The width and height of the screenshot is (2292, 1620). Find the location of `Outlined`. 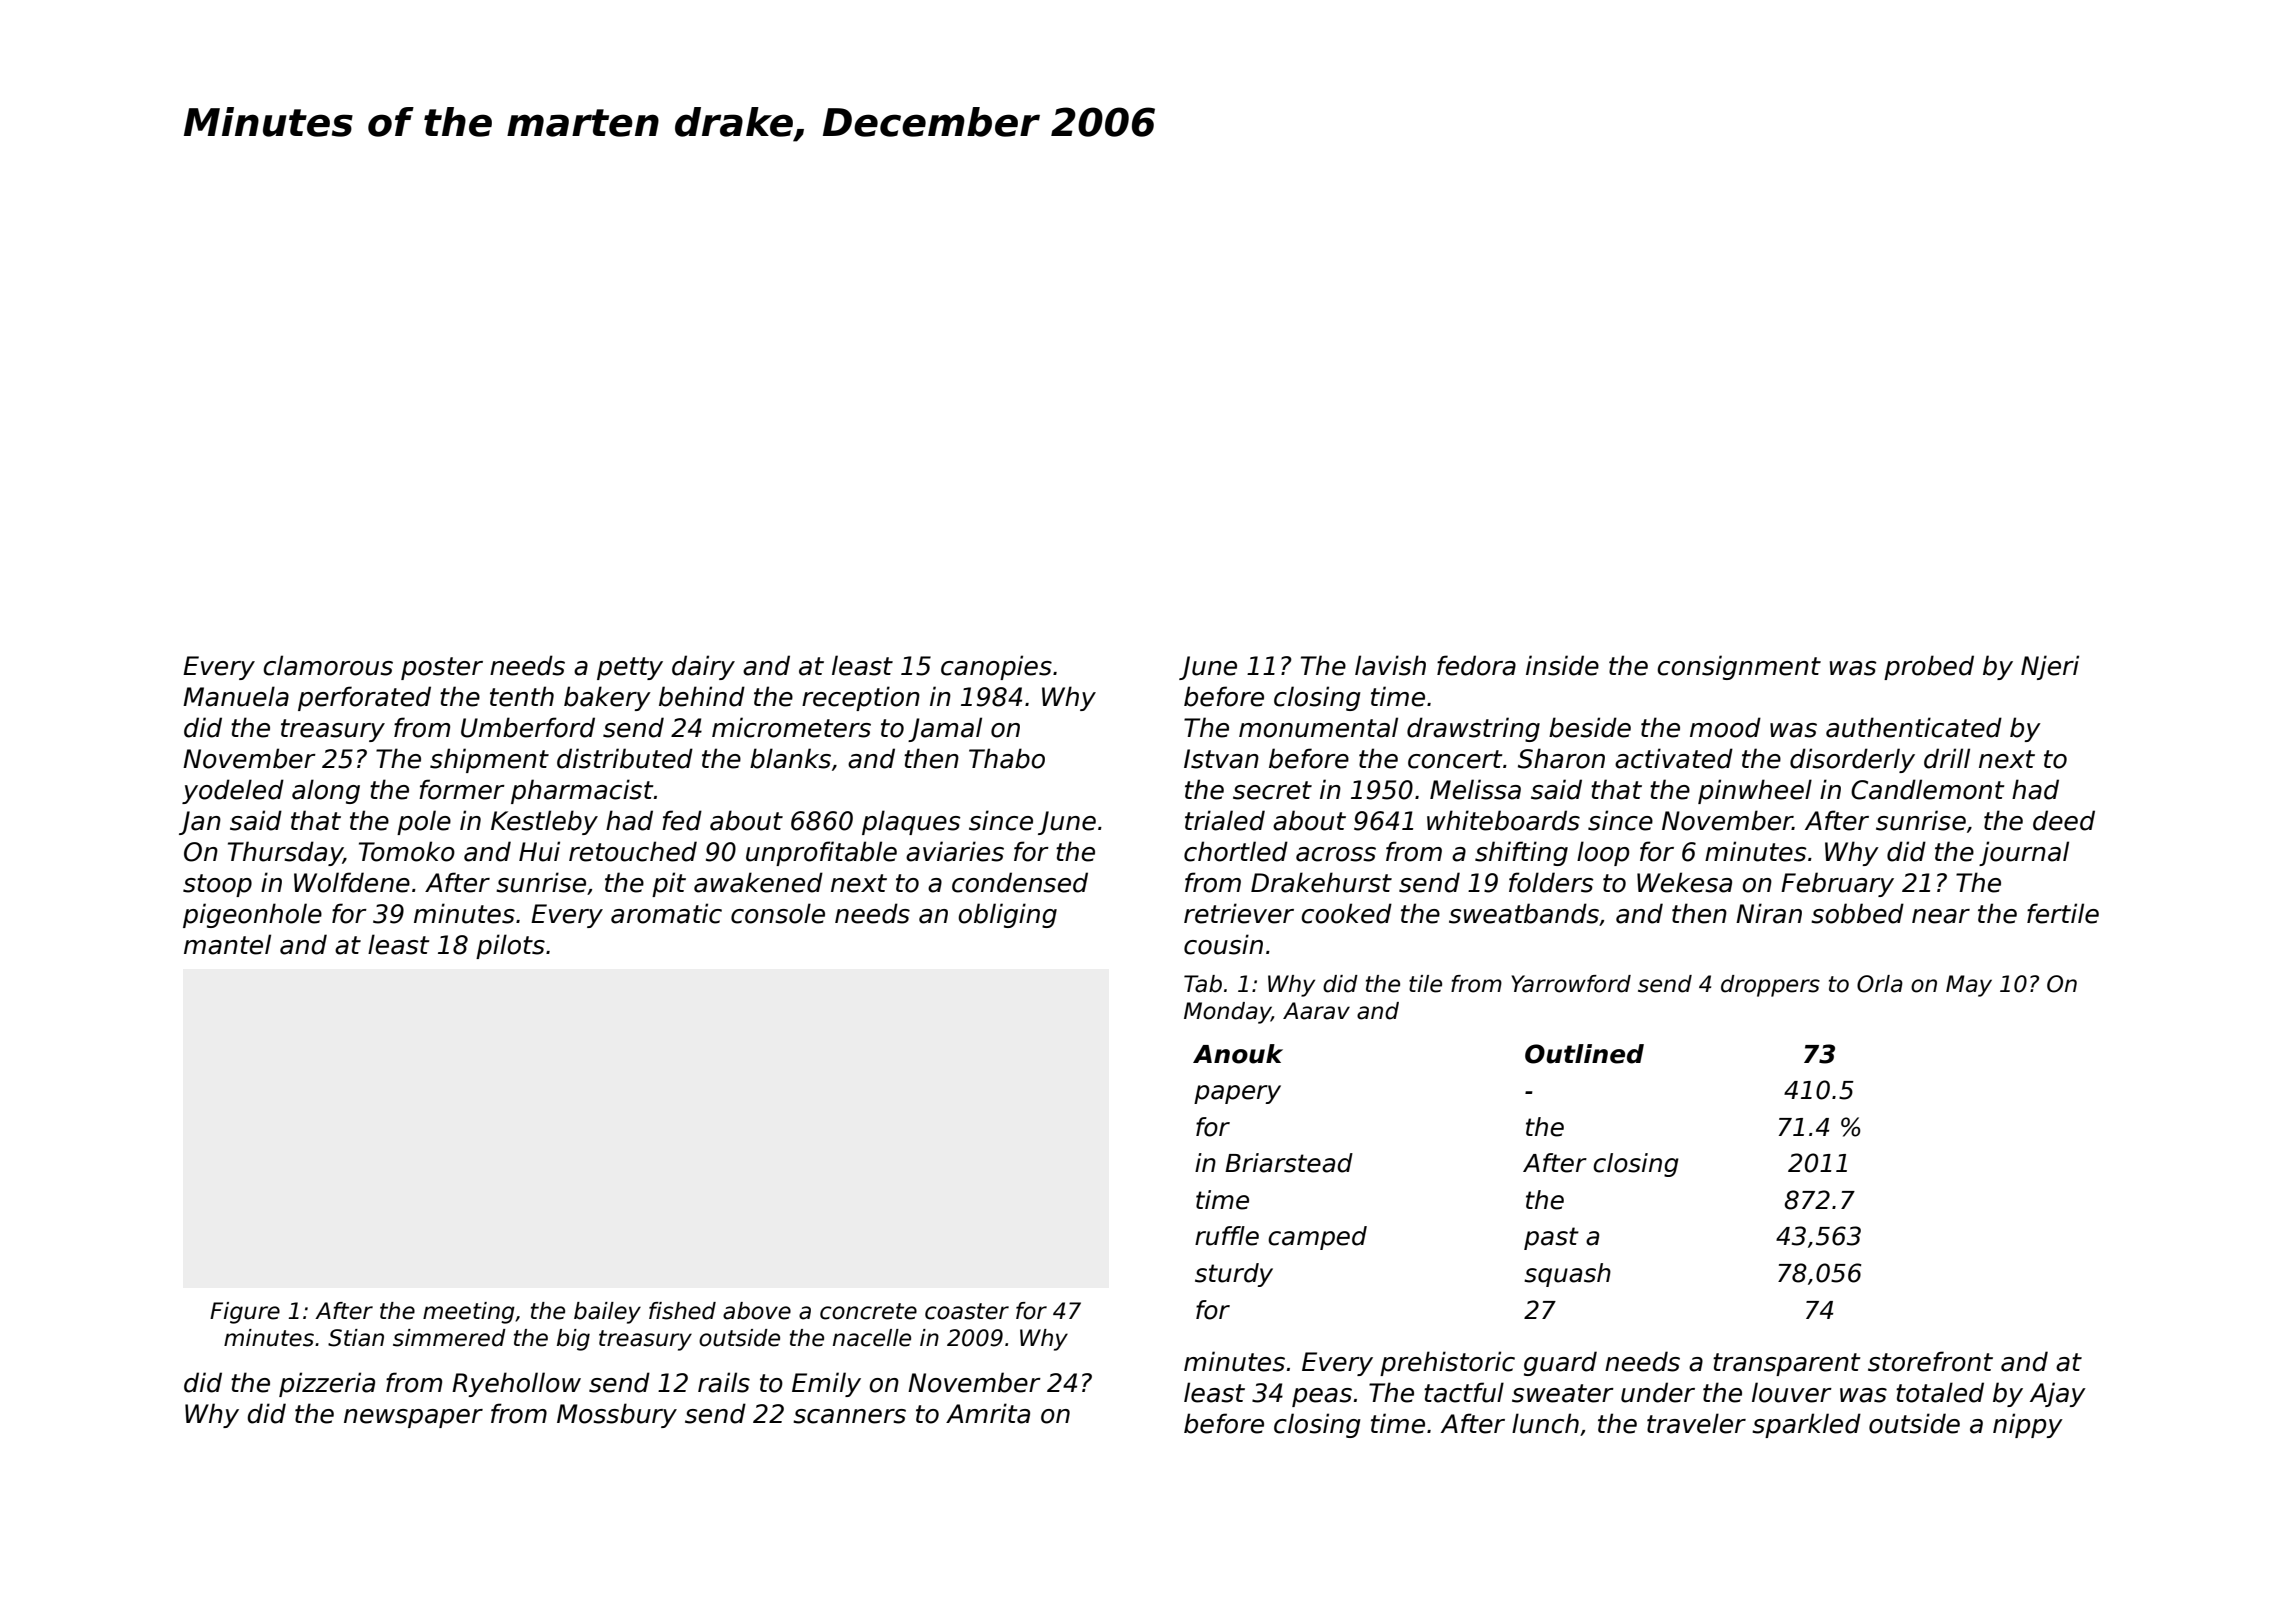

Outlined is located at coordinates (1584, 1054).
